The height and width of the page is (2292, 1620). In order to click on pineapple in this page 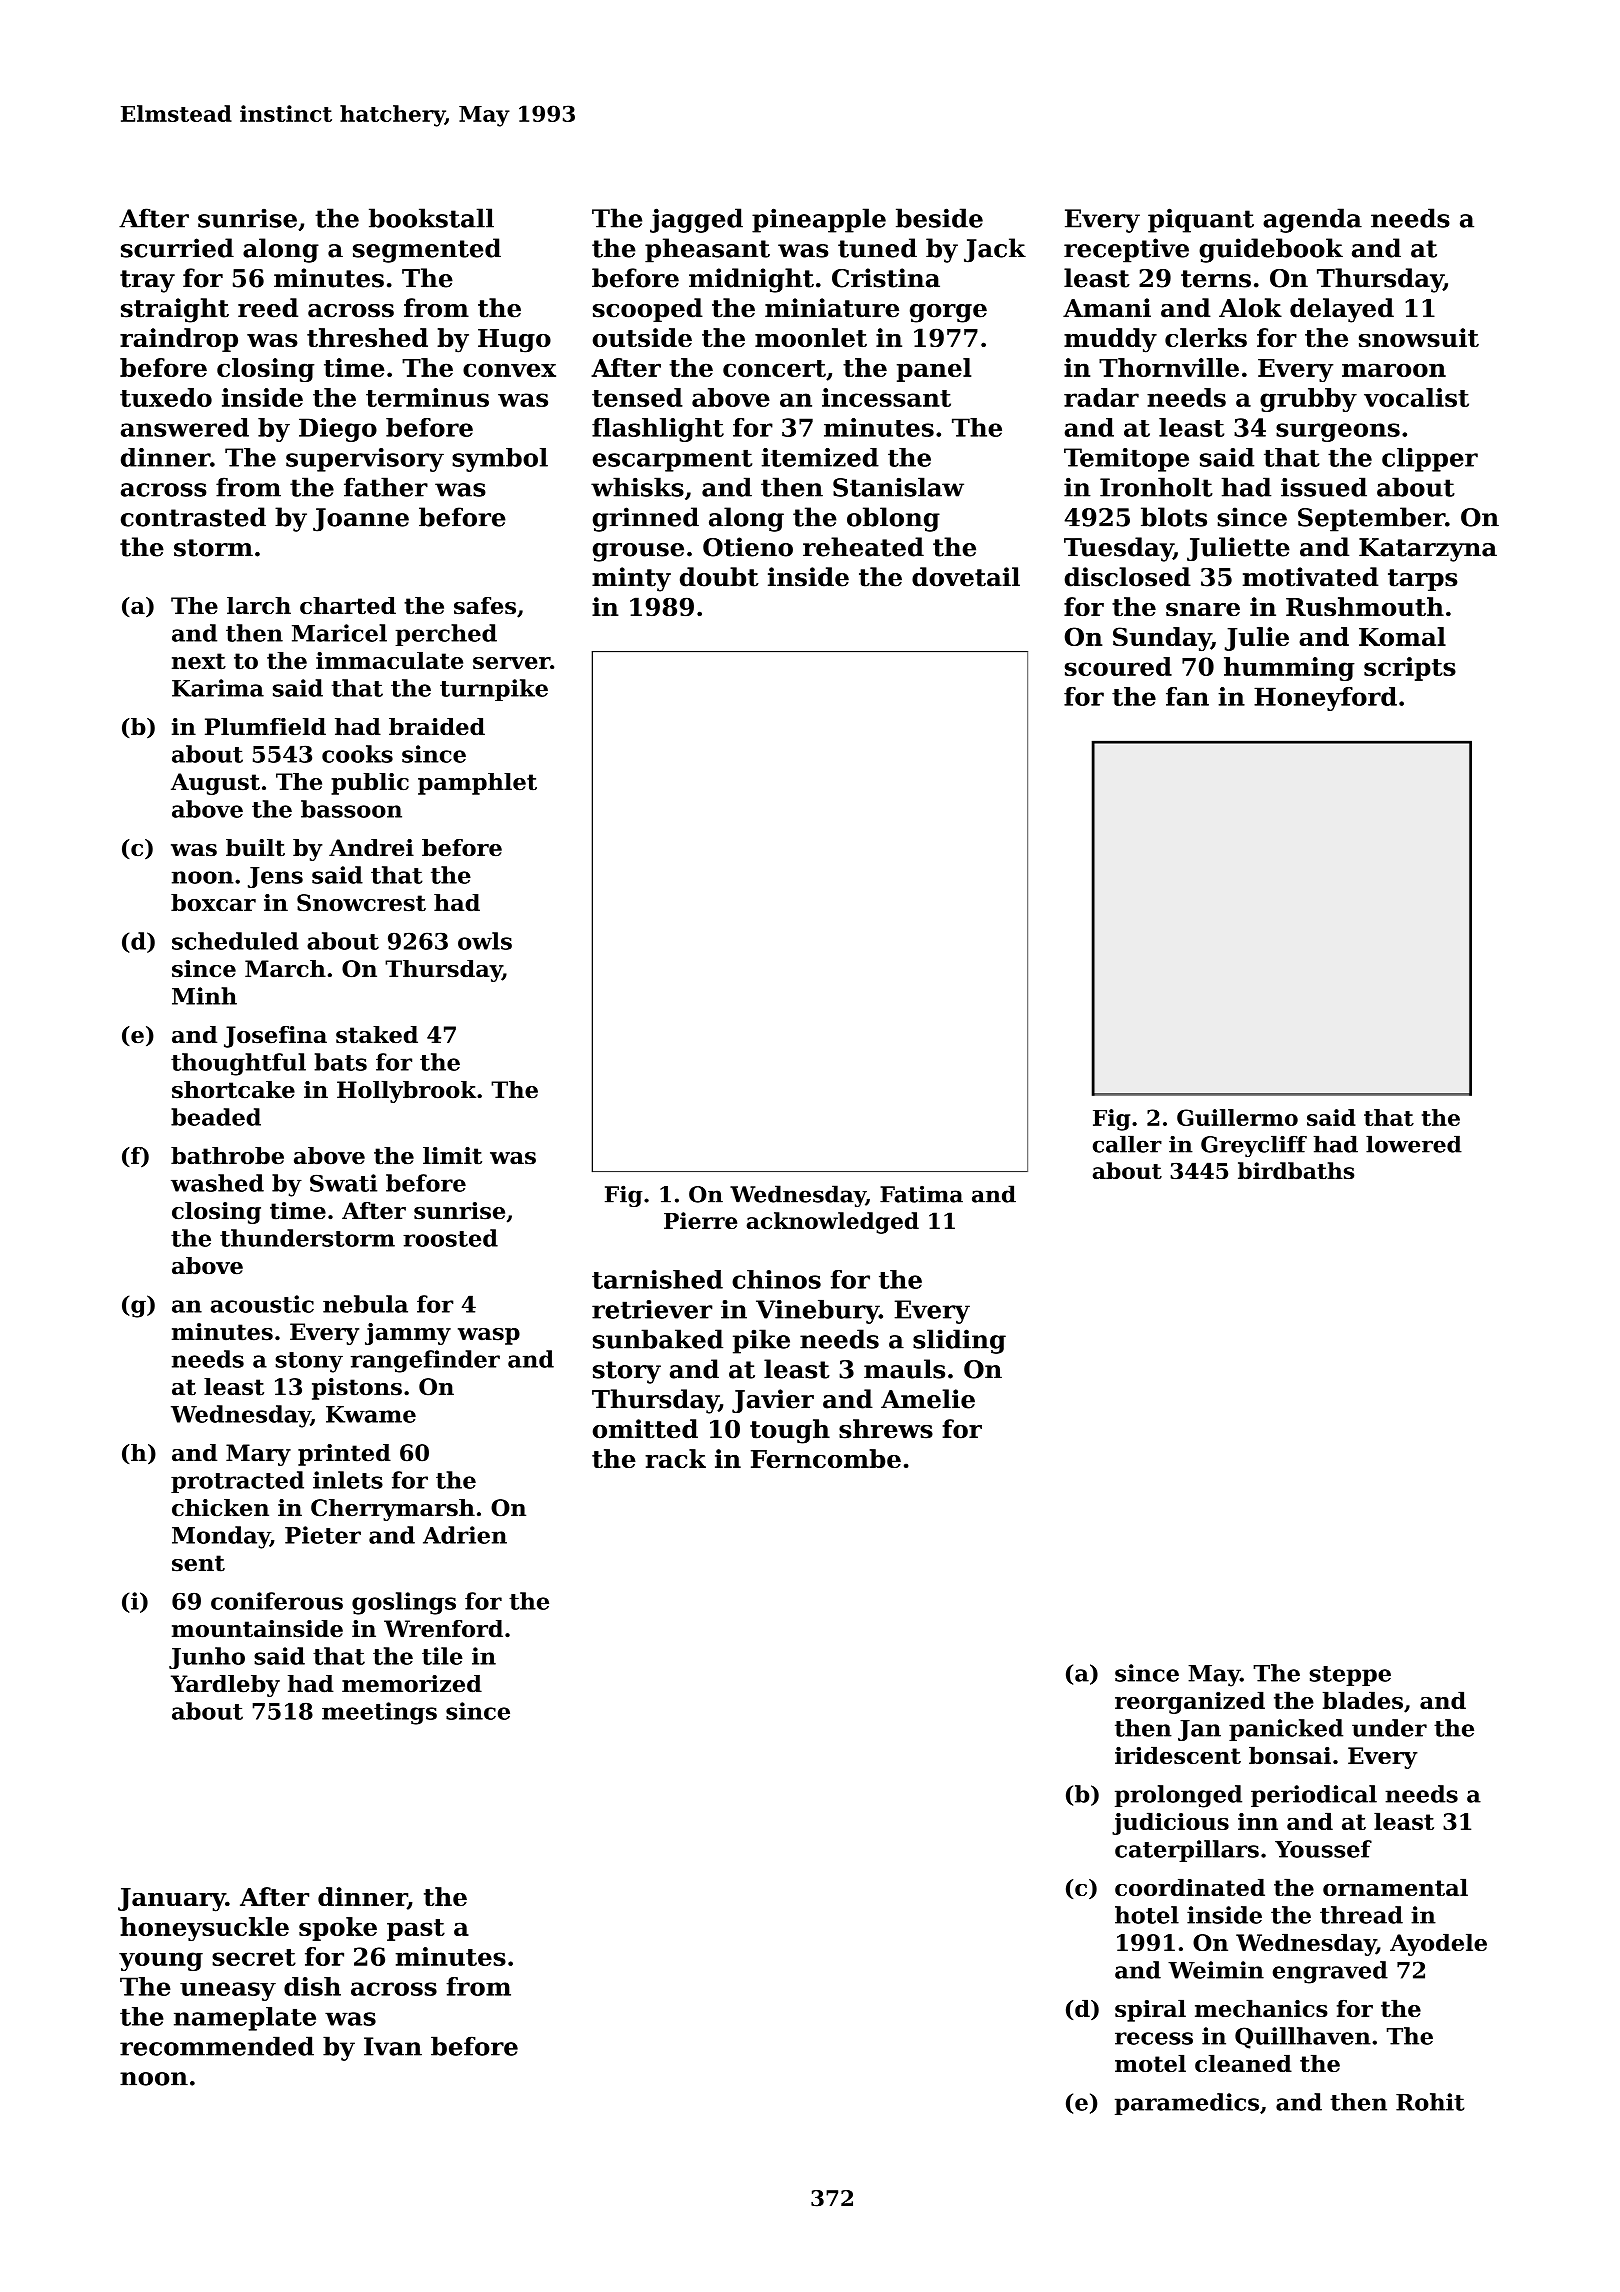, I will do `click(819, 220)`.
